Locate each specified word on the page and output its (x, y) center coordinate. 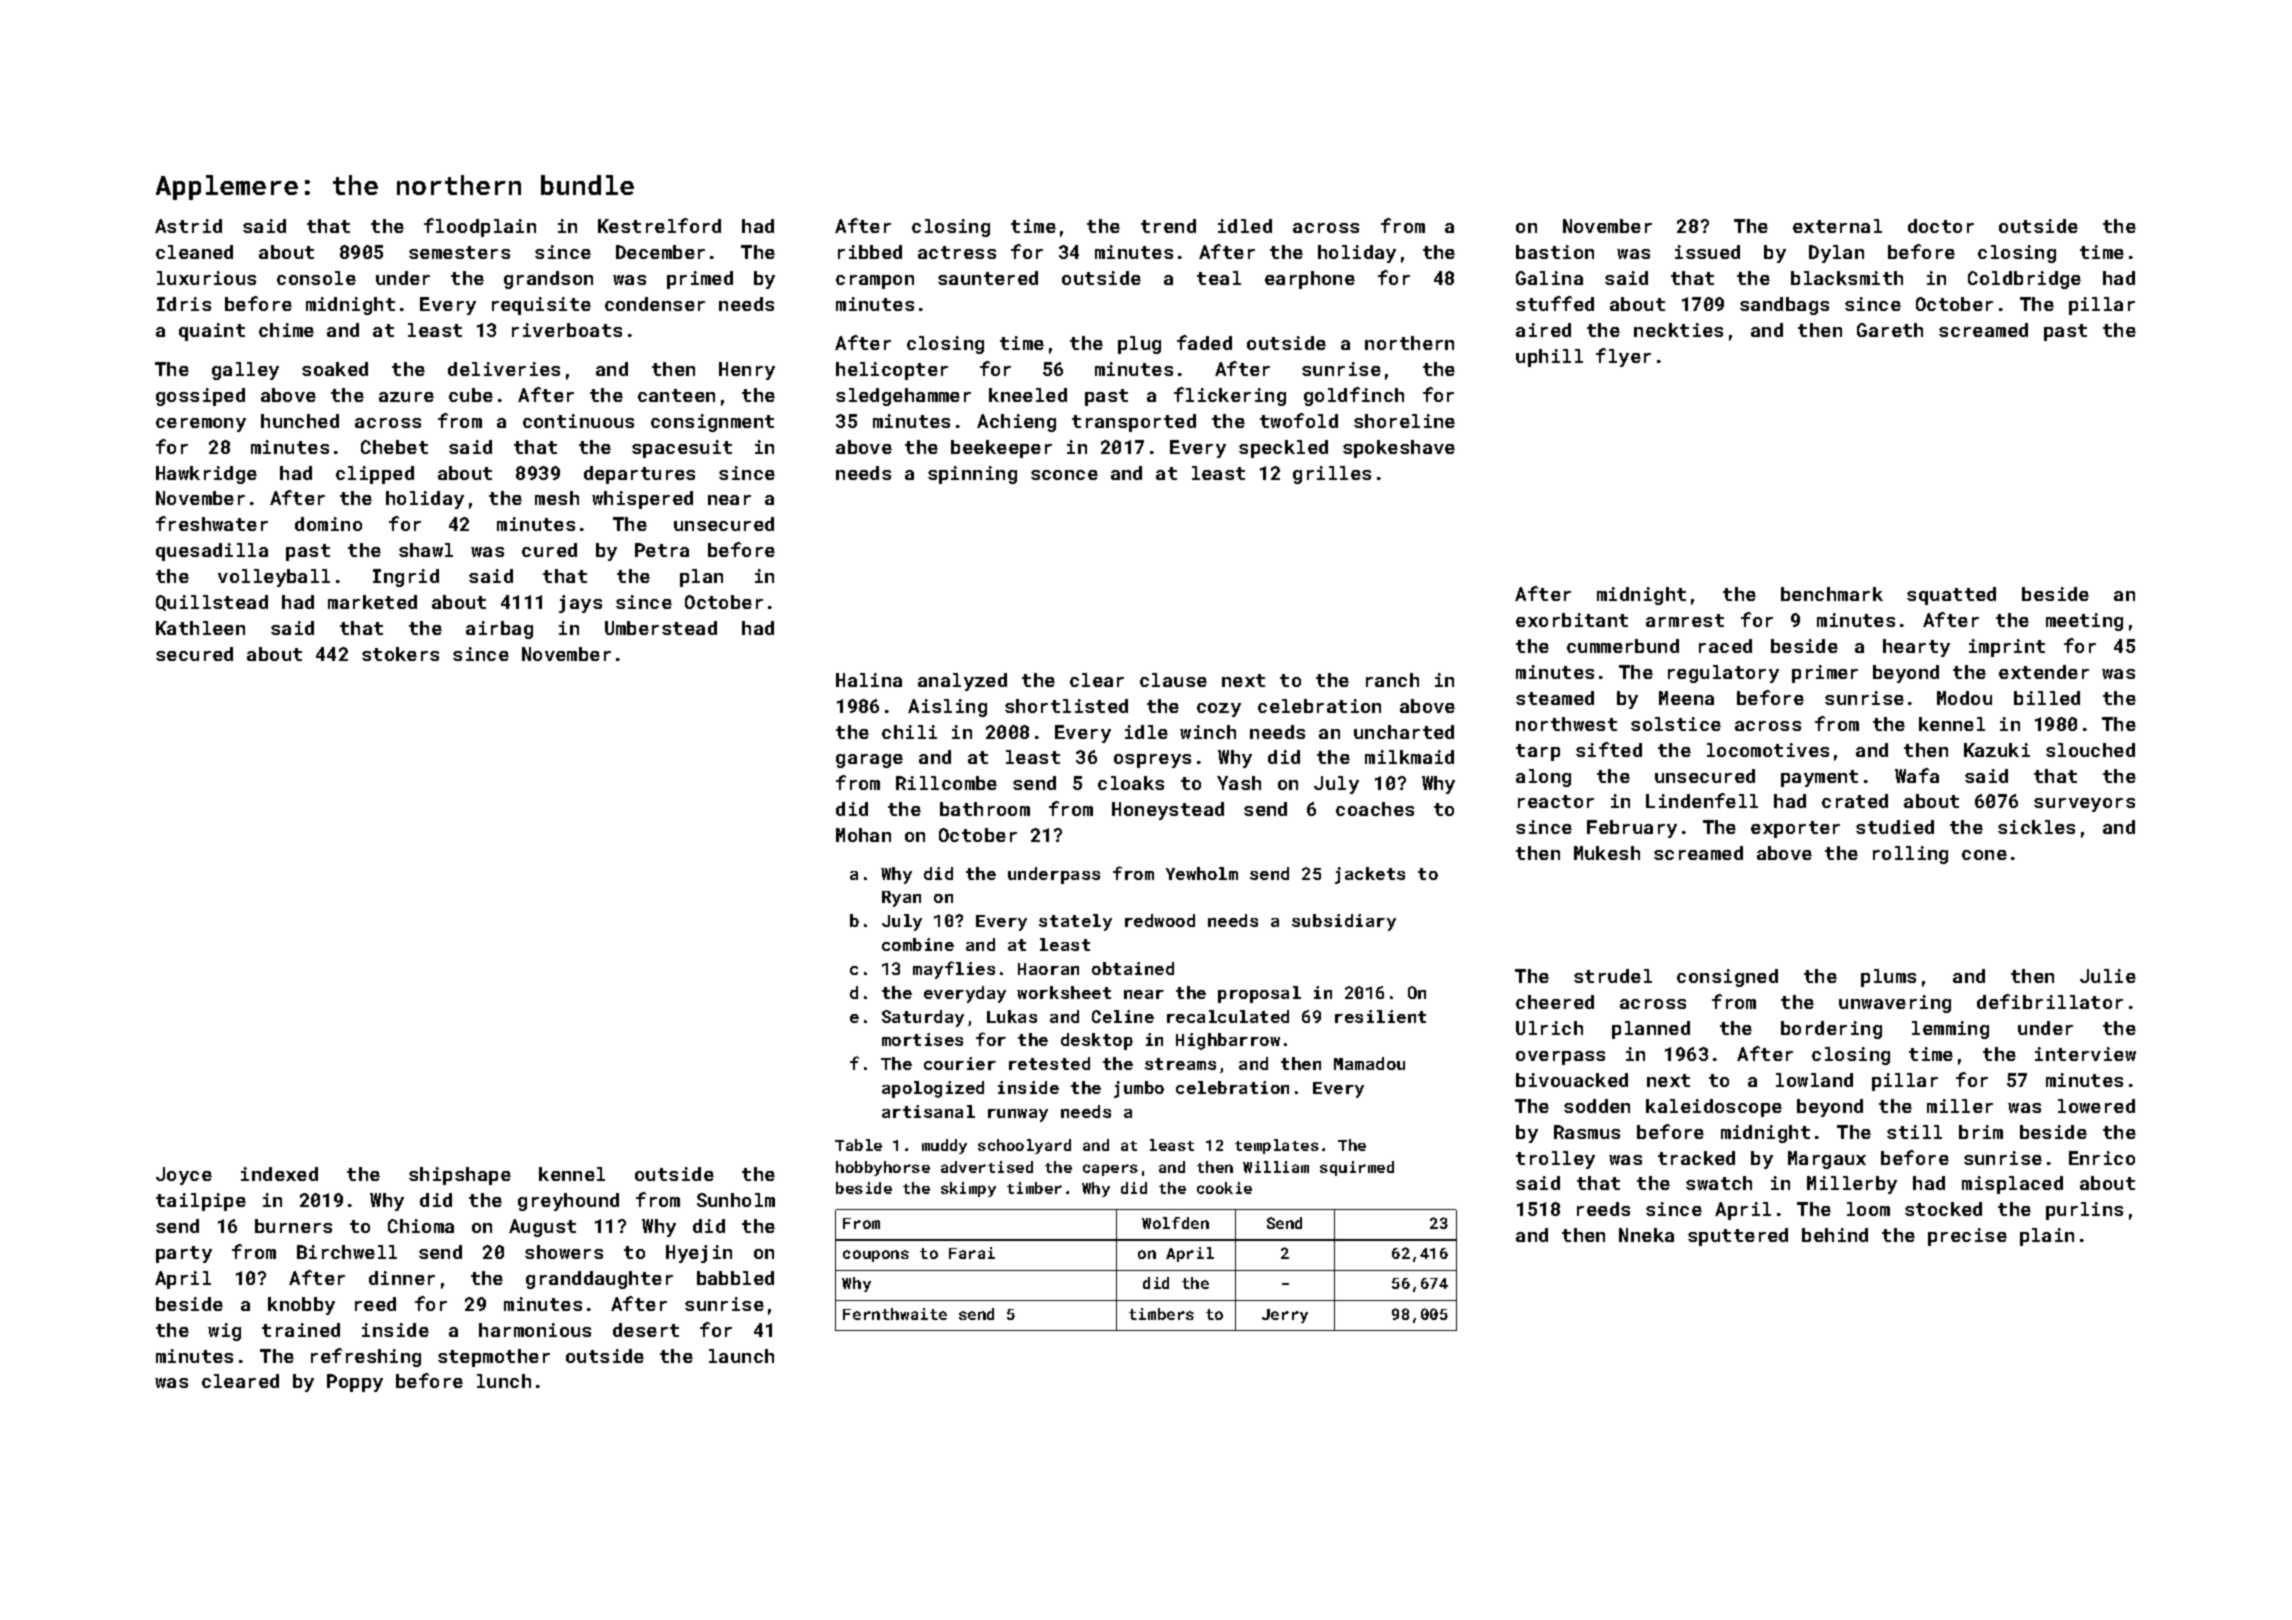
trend (1168, 226)
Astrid (188, 226)
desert (646, 1330)
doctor (1941, 226)
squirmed (1357, 1168)
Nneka (1646, 1235)
